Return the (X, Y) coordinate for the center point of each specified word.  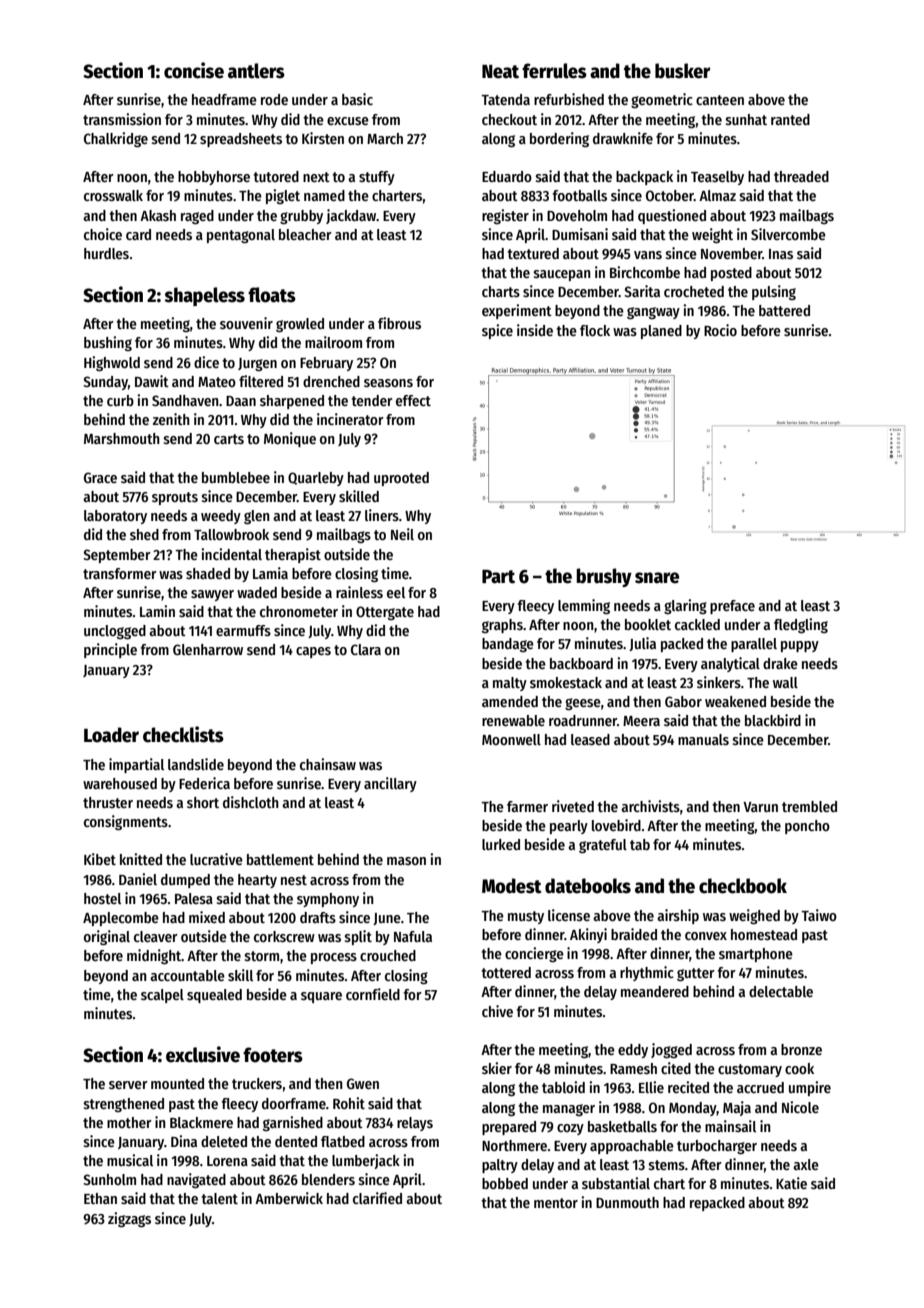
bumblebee (236, 477)
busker (682, 71)
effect (413, 400)
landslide (196, 764)
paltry (500, 1166)
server (128, 1085)
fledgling (801, 625)
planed (661, 332)
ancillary (390, 784)
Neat (500, 72)
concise (194, 70)
